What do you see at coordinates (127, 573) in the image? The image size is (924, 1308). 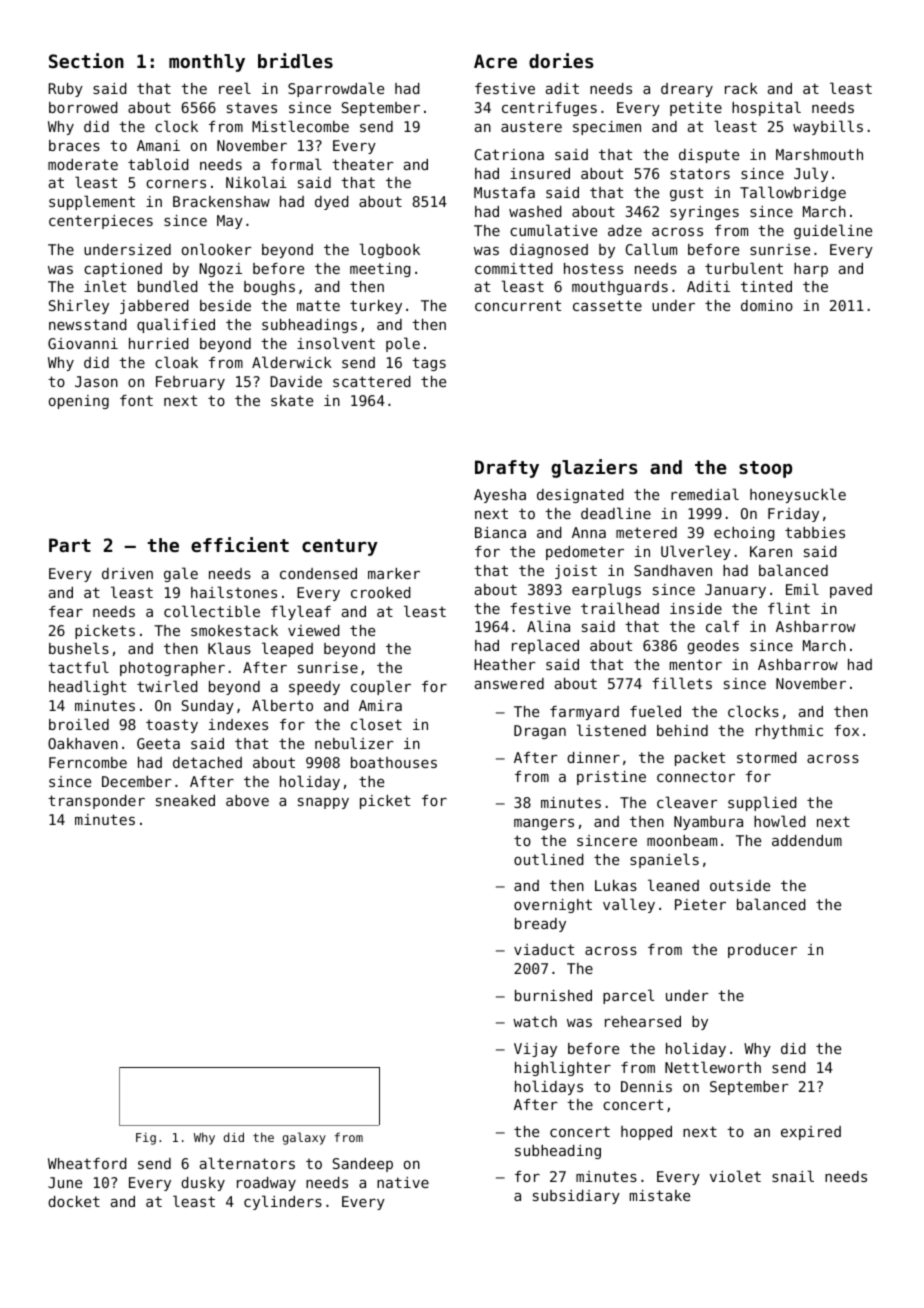 I see `driven` at bounding box center [127, 573].
